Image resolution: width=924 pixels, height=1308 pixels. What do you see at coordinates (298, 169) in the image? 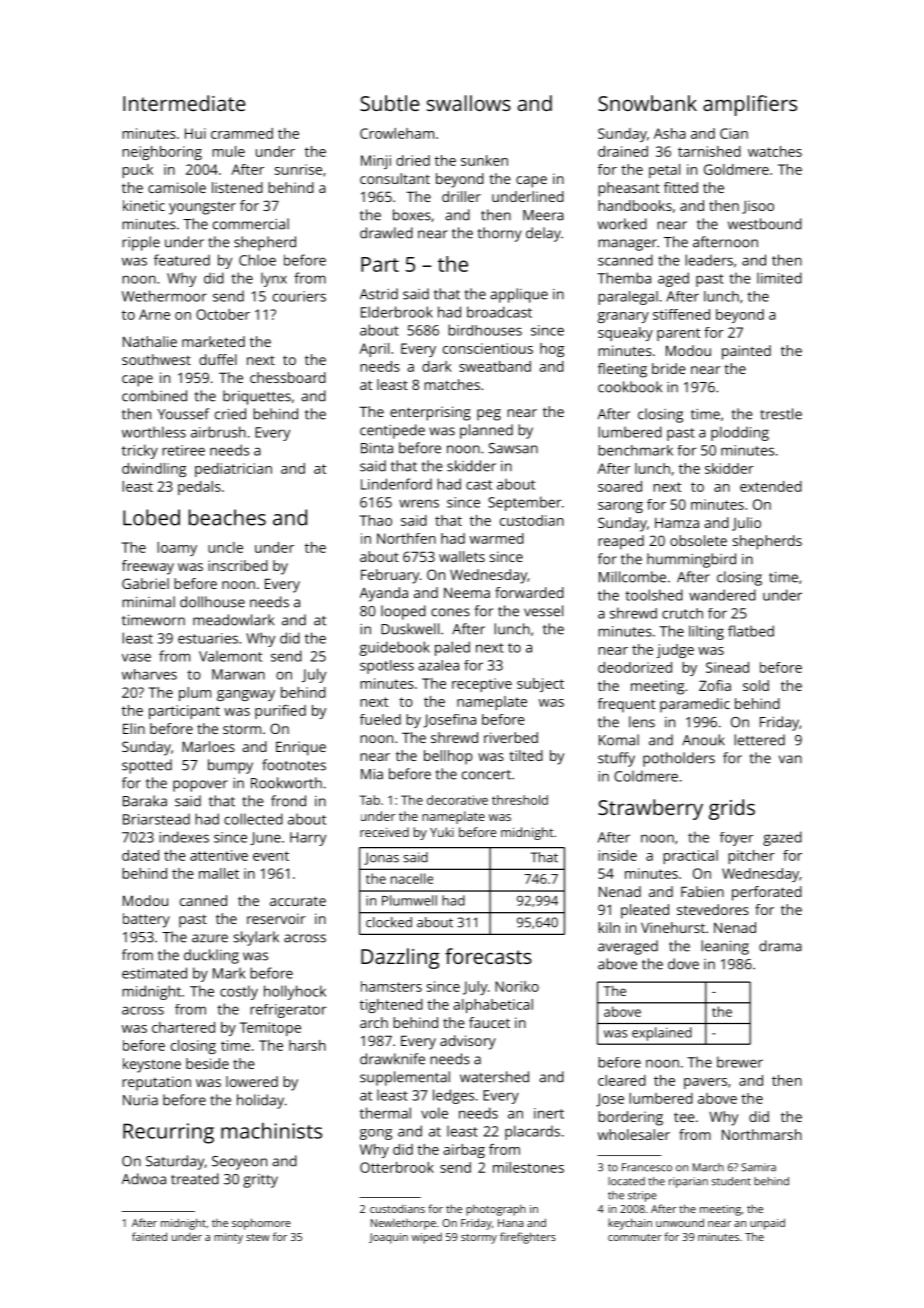
I see `sunrise` at bounding box center [298, 169].
